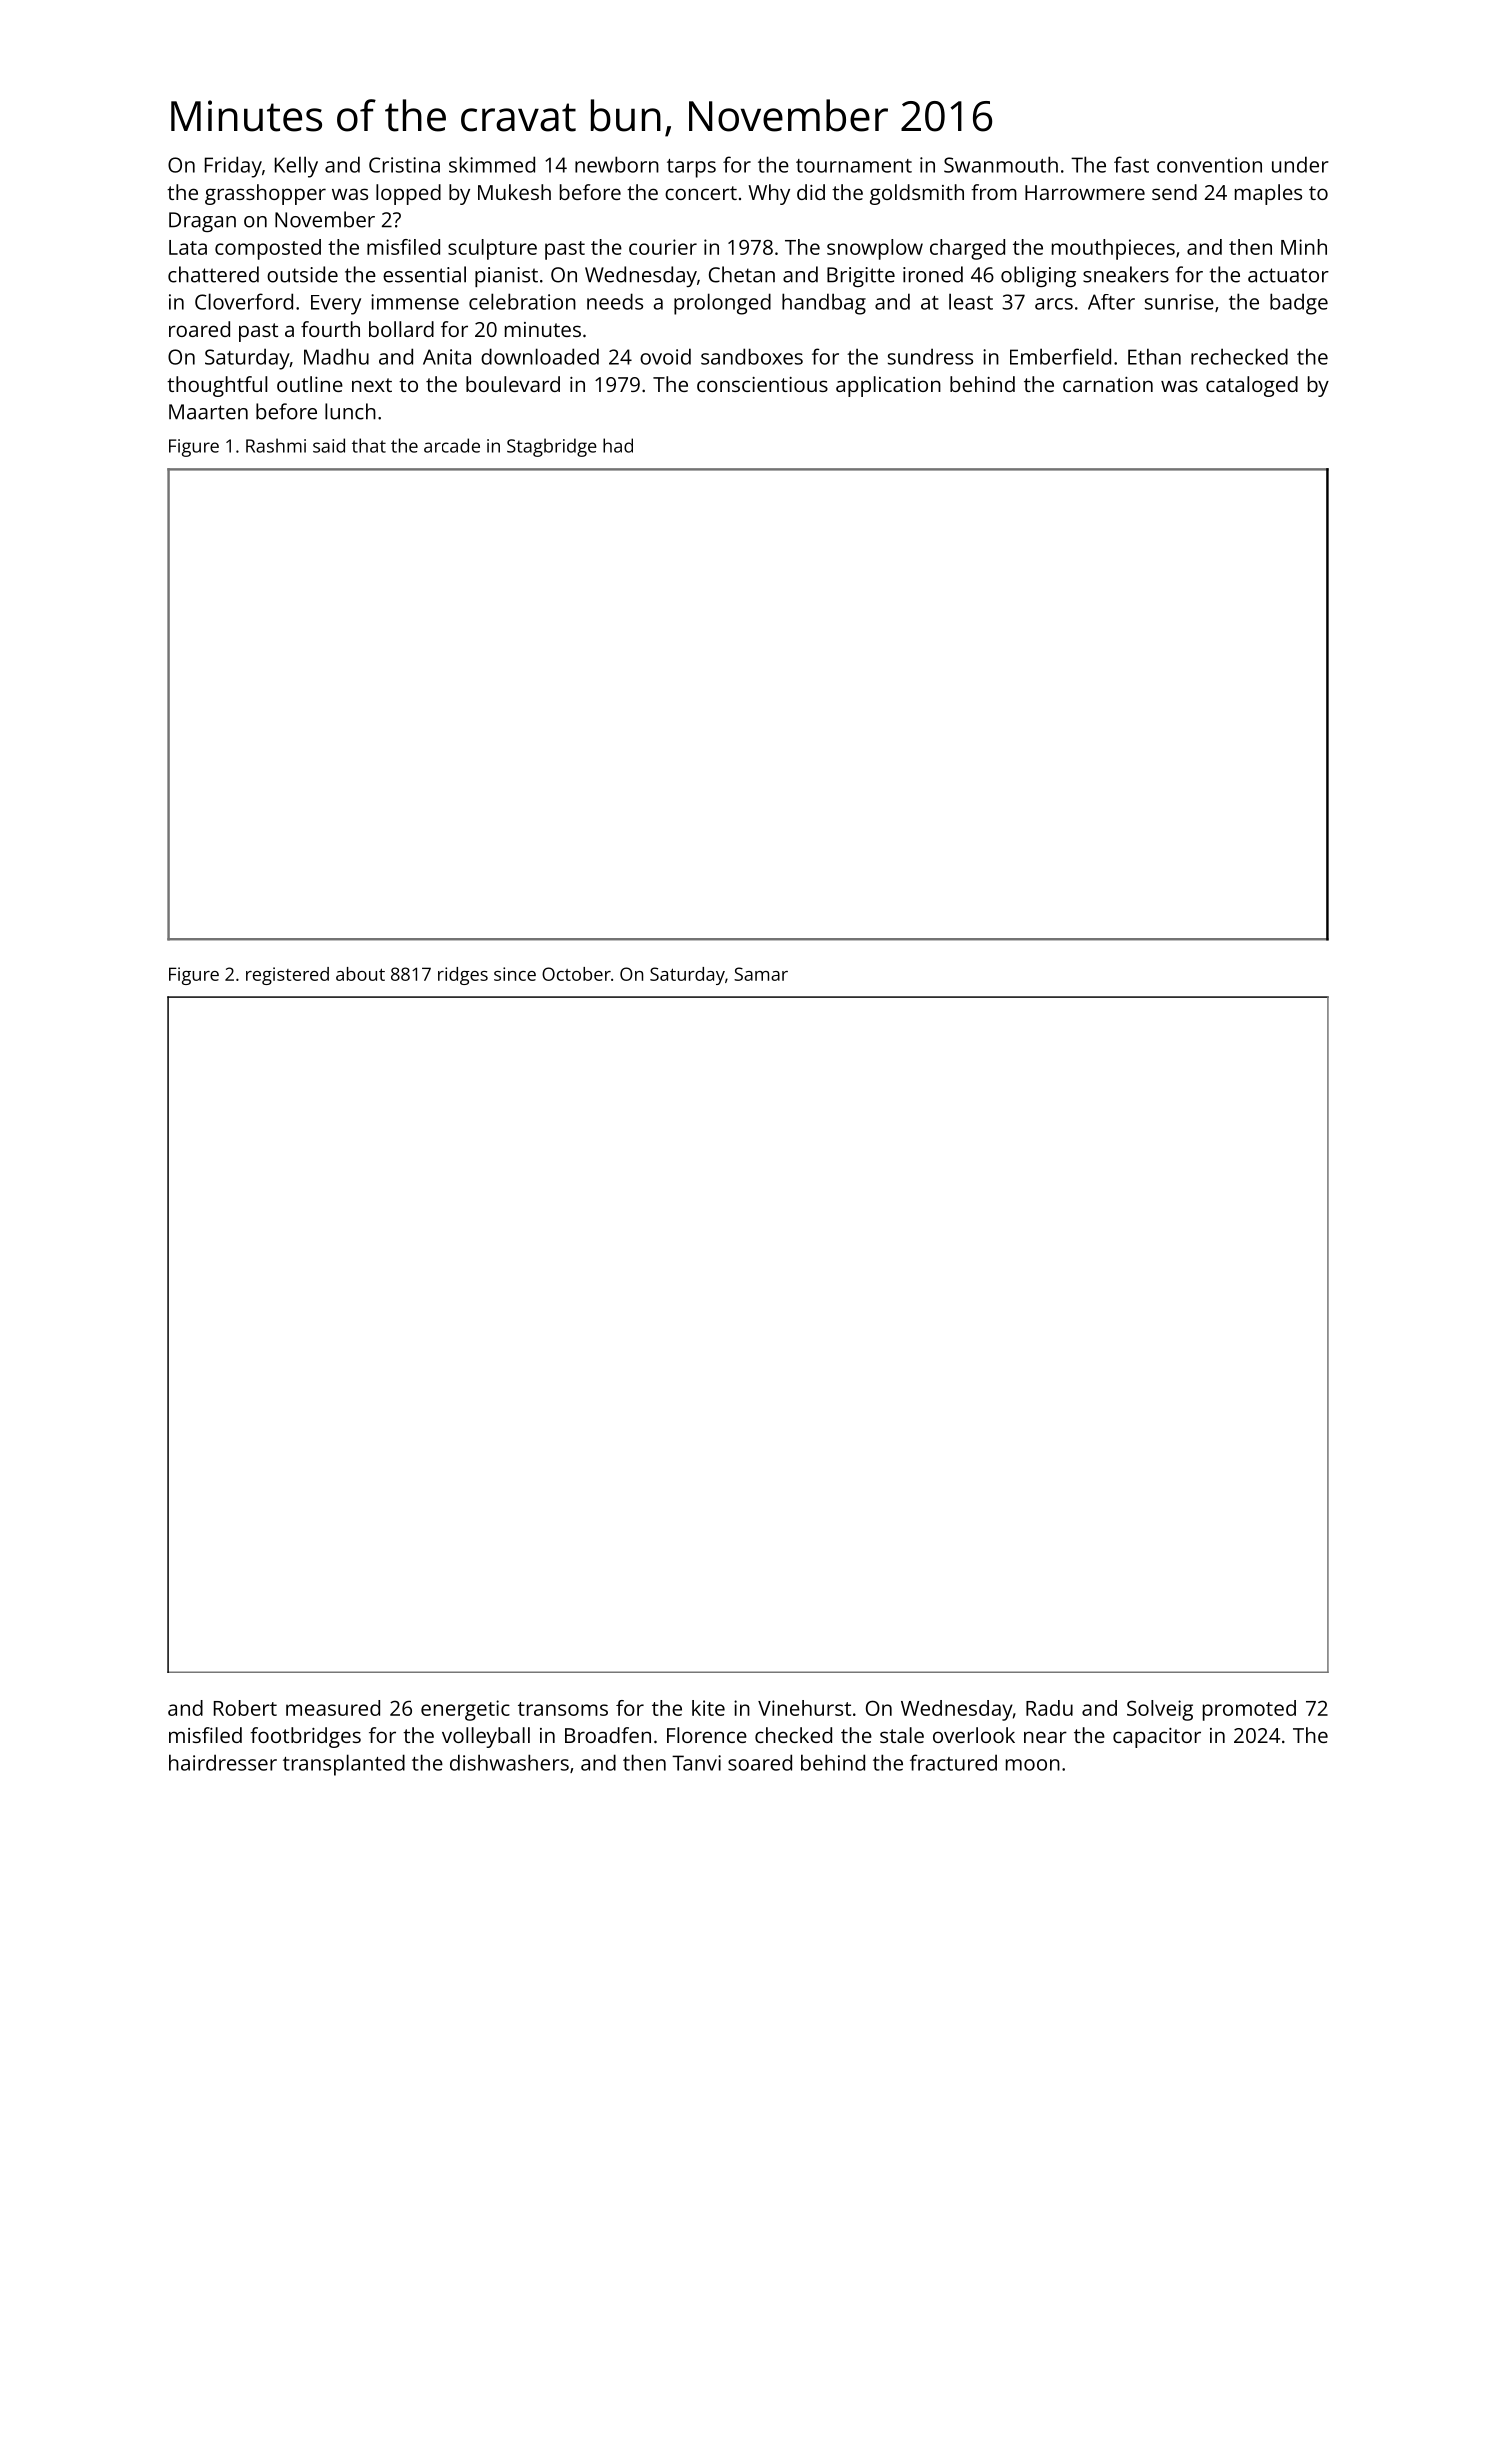  What do you see at coordinates (515, 974) in the screenshot?
I see `since` at bounding box center [515, 974].
